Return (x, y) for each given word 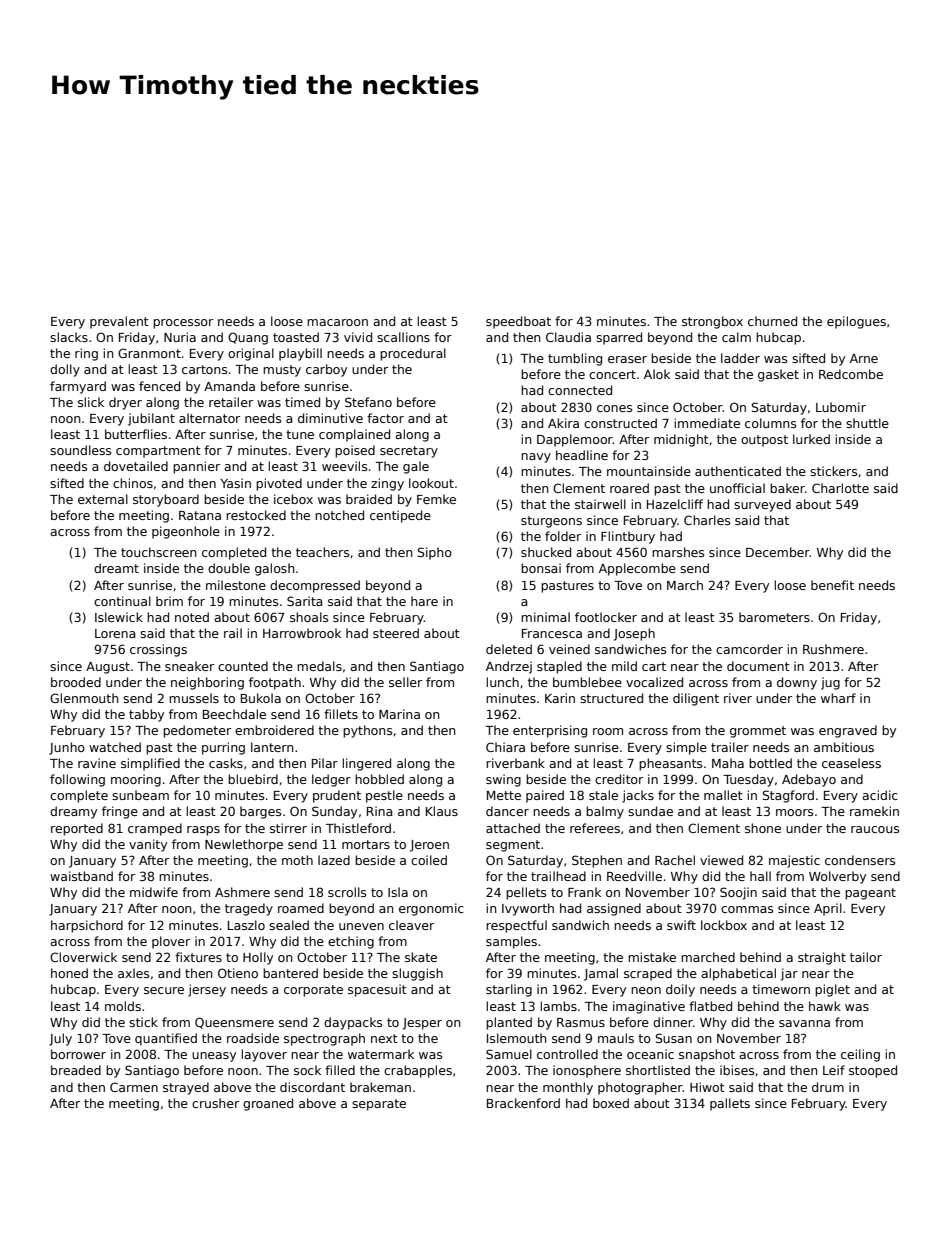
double (229, 568)
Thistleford (358, 828)
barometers (774, 617)
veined (569, 649)
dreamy (73, 812)
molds (123, 1006)
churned (772, 321)
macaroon (337, 322)
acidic (880, 795)
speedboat (518, 322)
